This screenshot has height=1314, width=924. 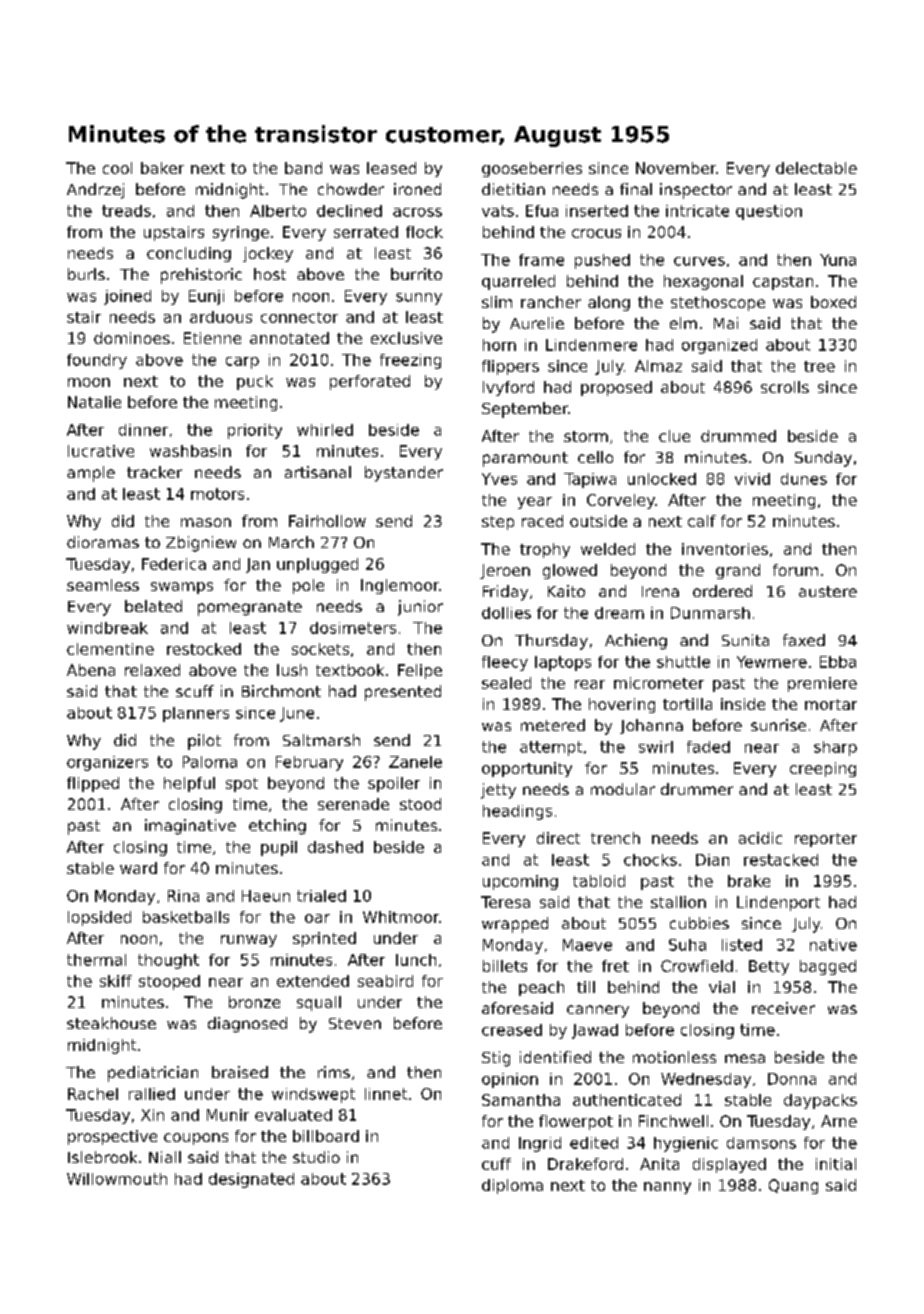 What do you see at coordinates (676, 168) in the screenshot?
I see `November` at bounding box center [676, 168].
